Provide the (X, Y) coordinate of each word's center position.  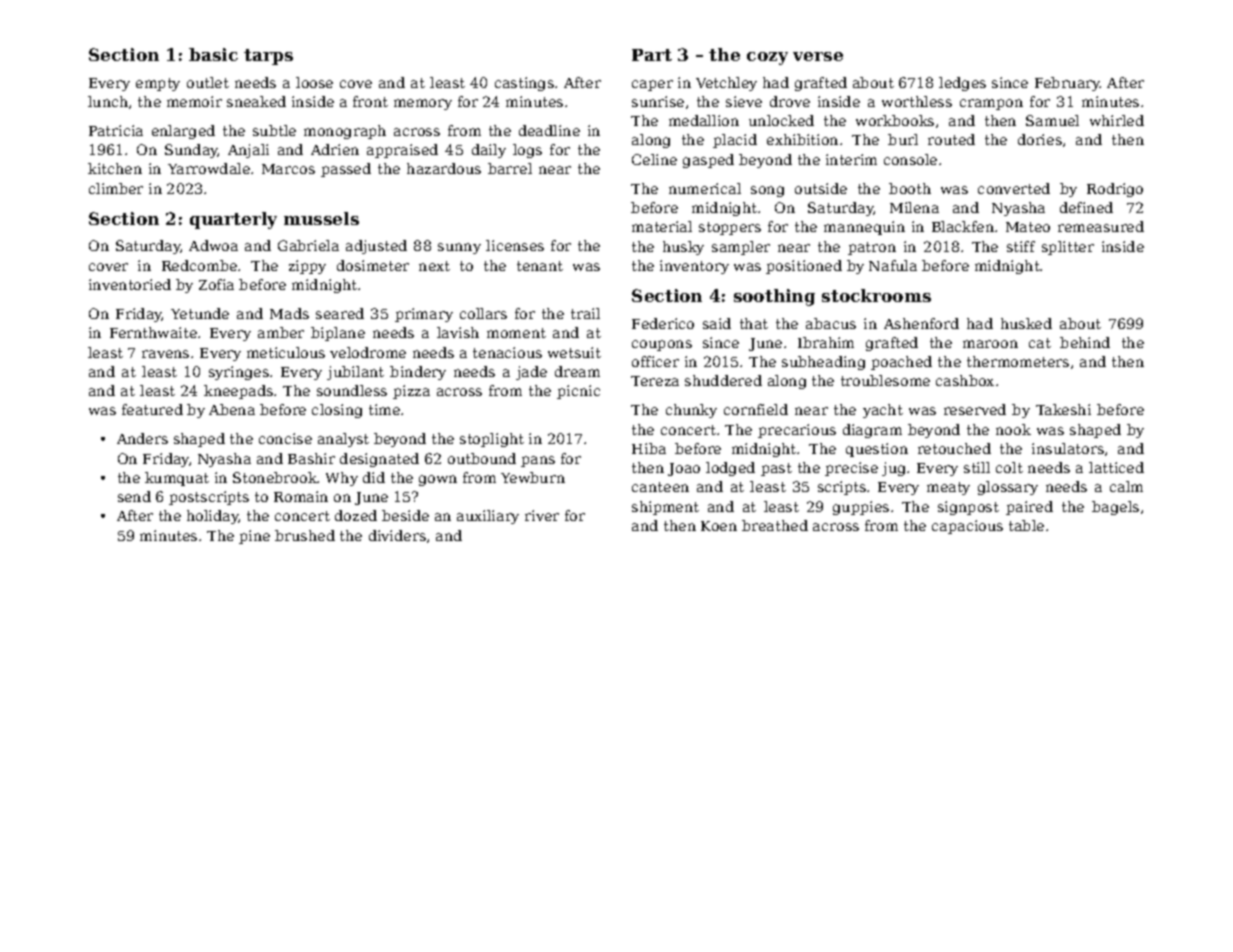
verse (818, 56)
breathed (775, 525)
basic (213, 54)
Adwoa (213, 245)
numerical (705, 188)
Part (652, 55)
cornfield (756, 409)
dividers (397, 535)
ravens (165, 354)
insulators (1068, 448)
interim (851, 159)
